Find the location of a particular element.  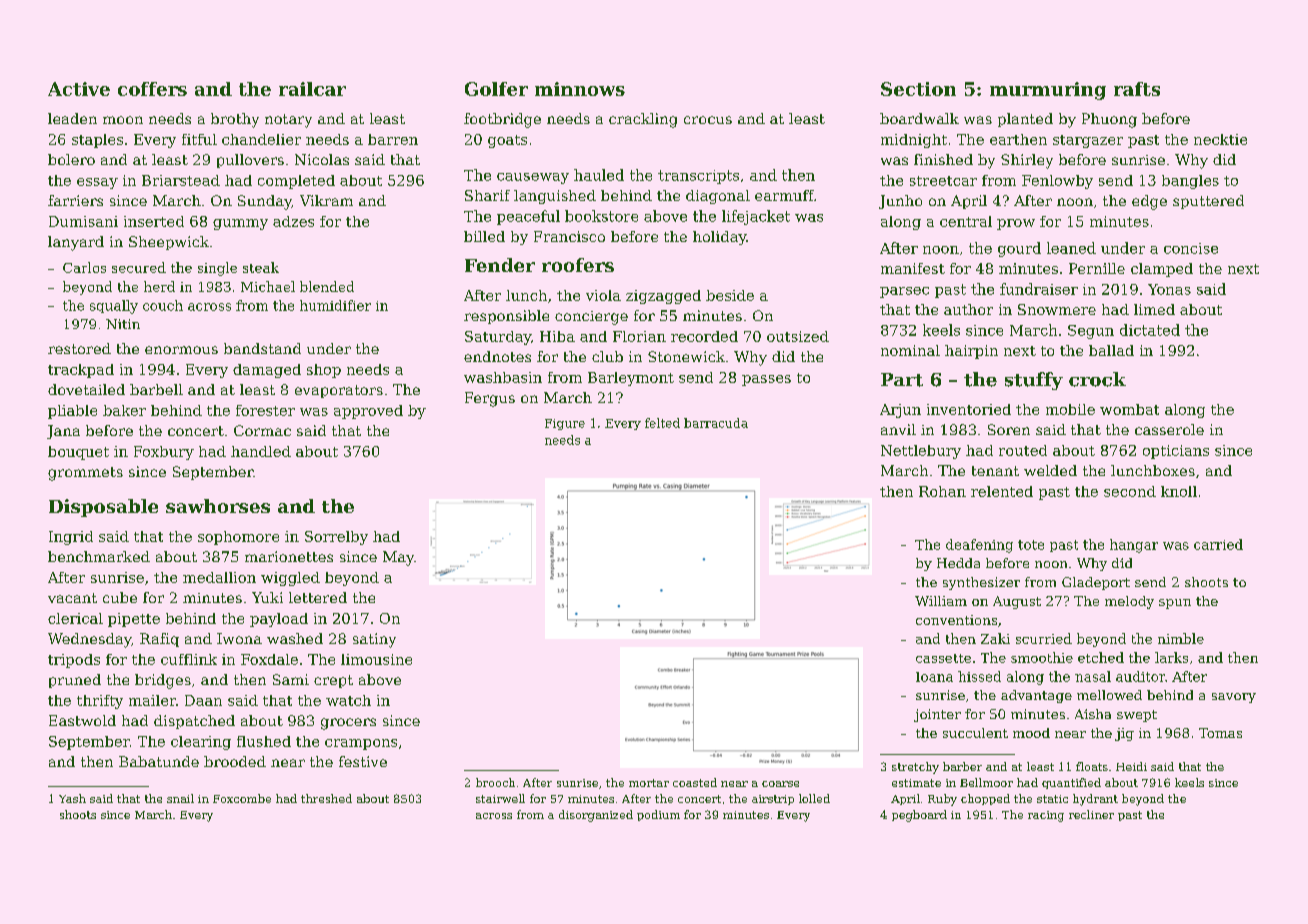

minnows is located at coordinates (580, 89).
